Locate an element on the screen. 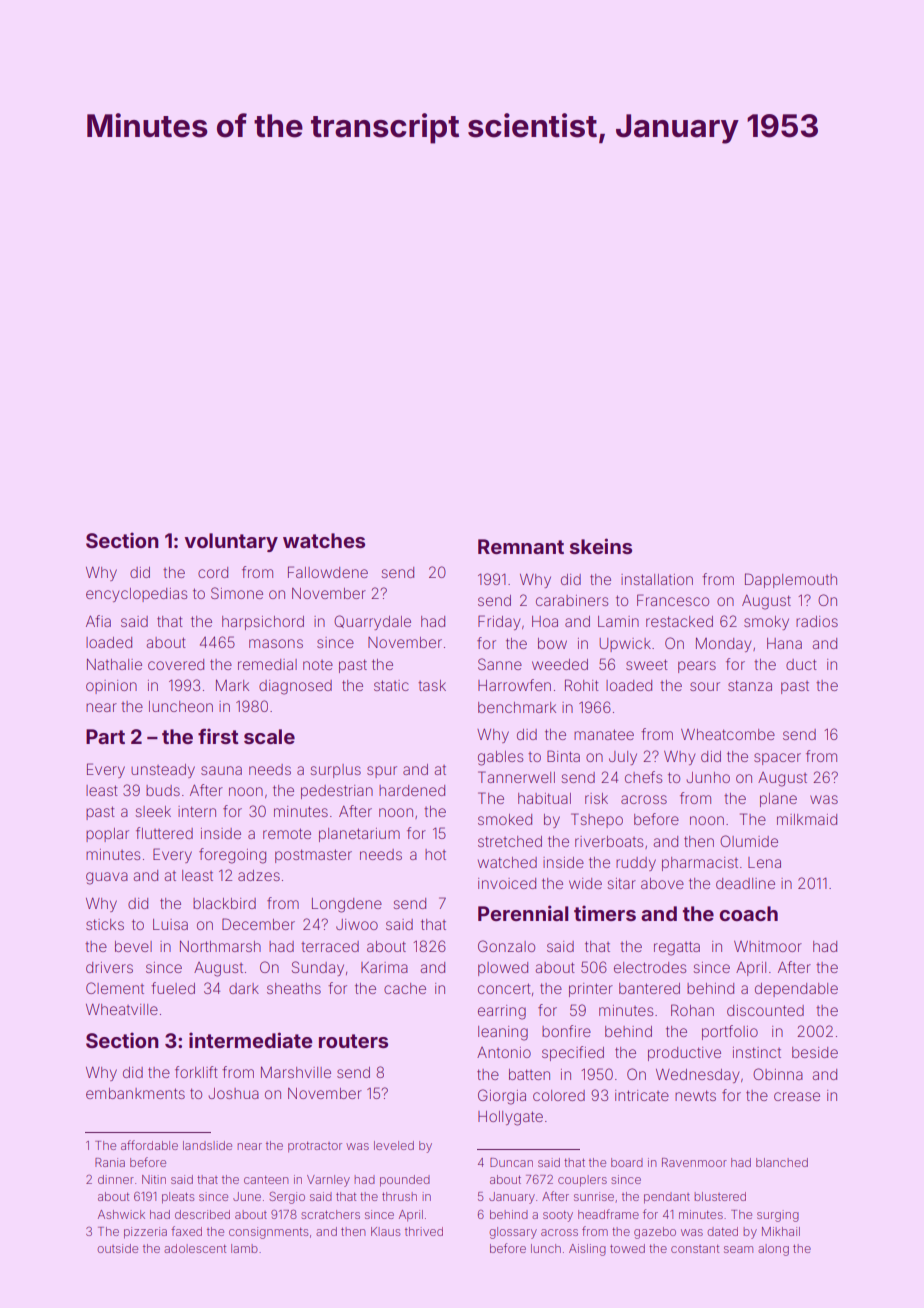  unsteady is located at coordinates (163, 771).
